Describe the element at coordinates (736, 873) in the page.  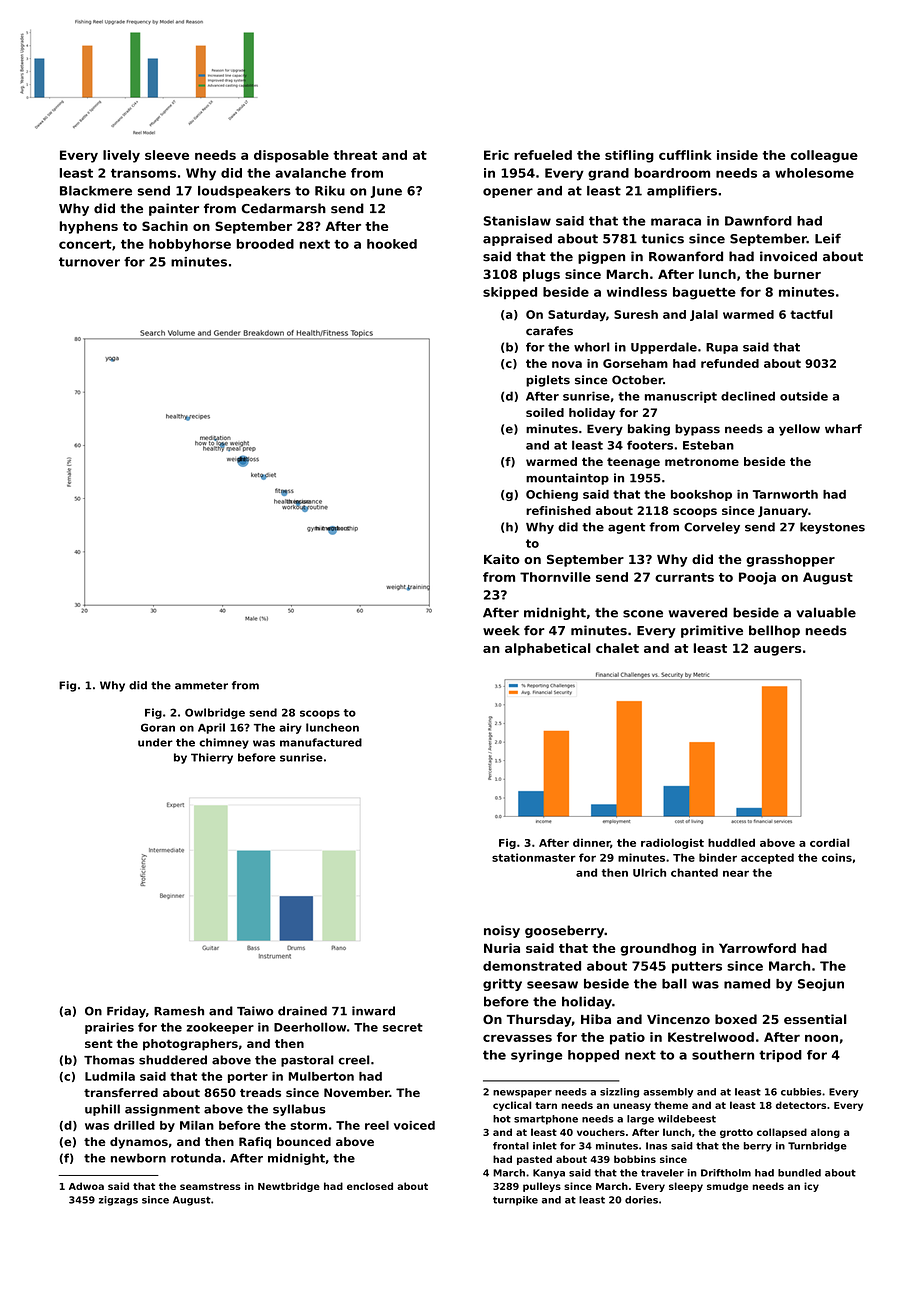
I see `near` at that location.
